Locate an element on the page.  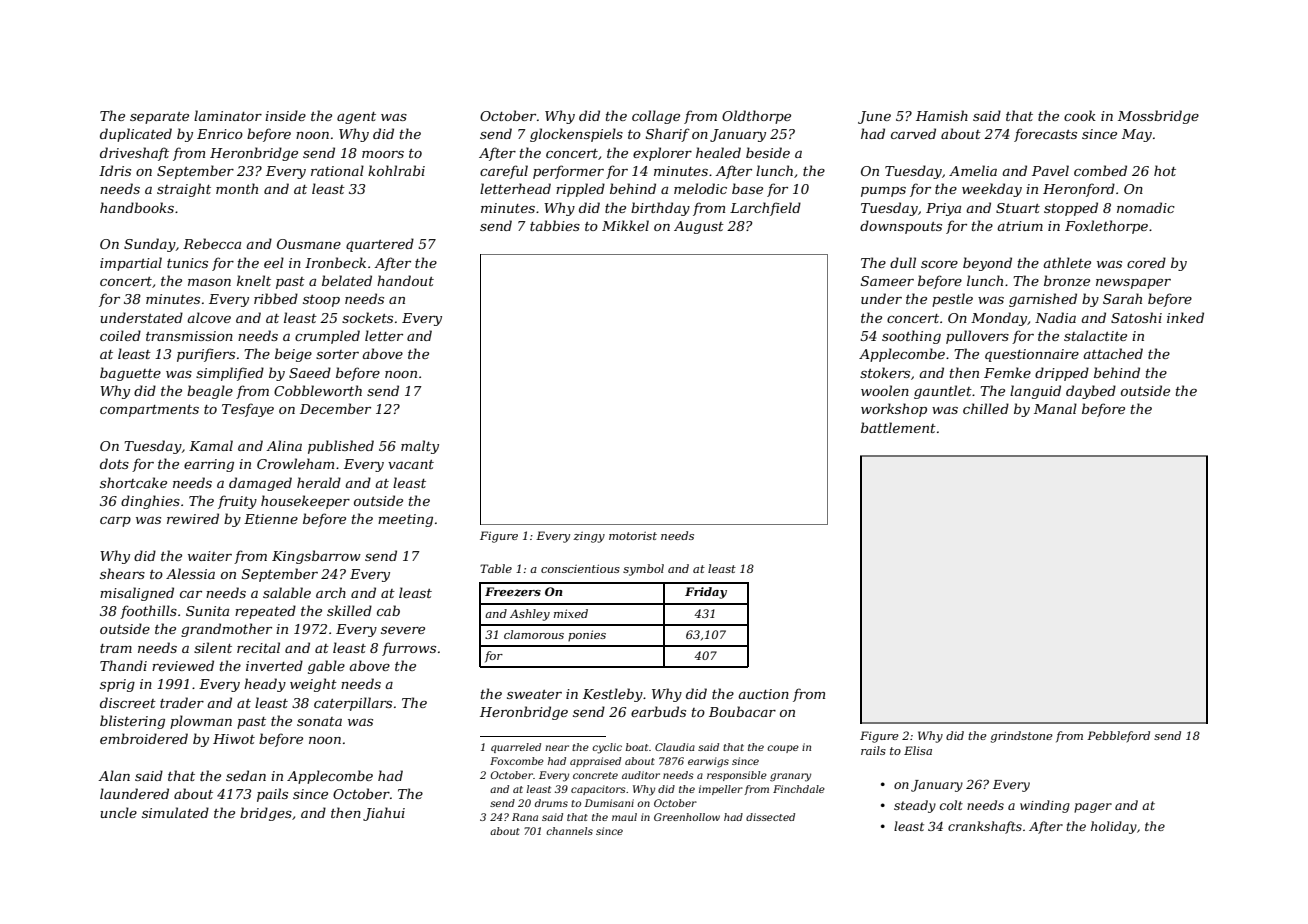
Finchdale is located at coordinates (799, 789).
